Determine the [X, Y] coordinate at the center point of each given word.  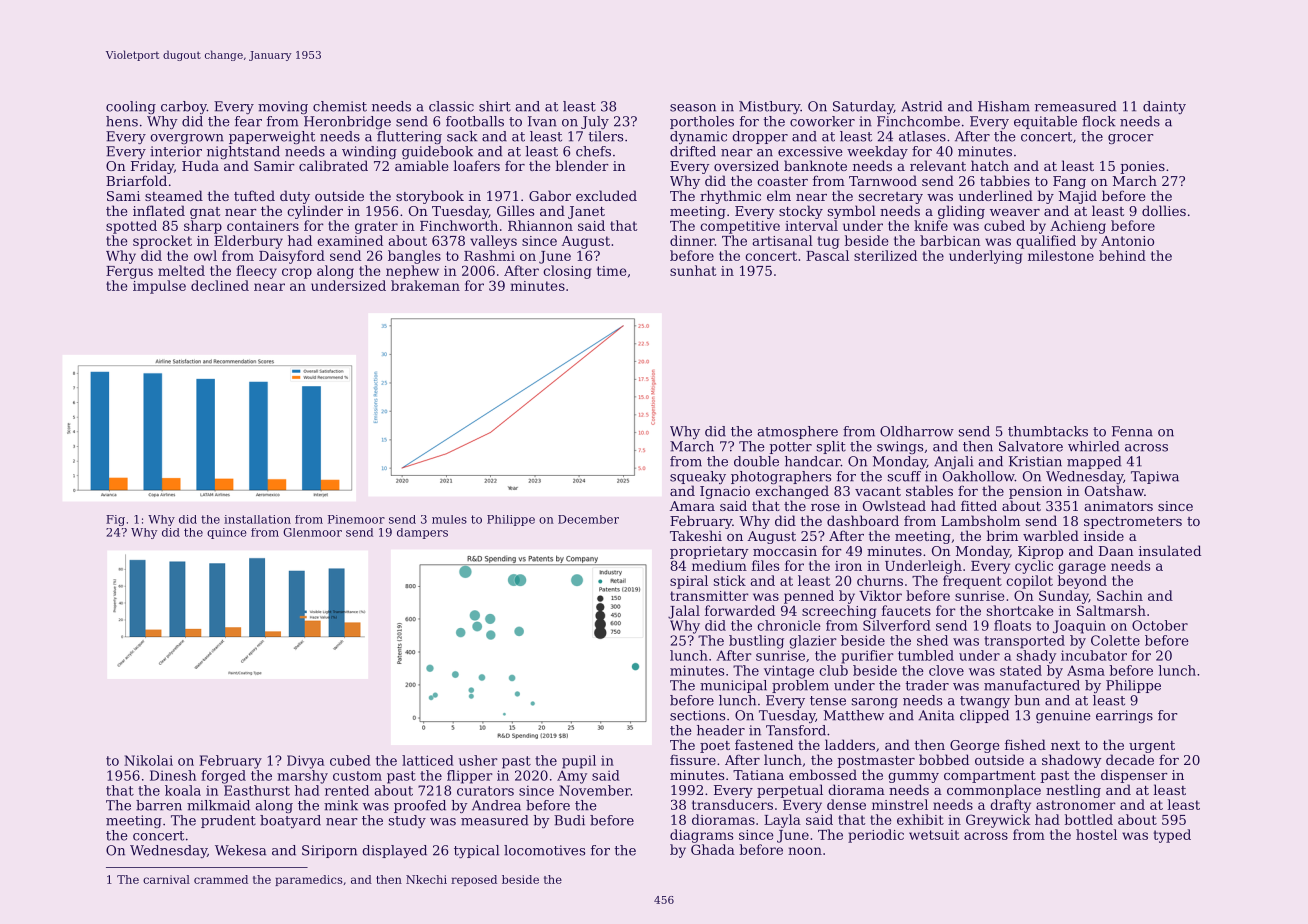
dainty [1164, 107]
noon [805, 851]
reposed [474, 880]
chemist [340, 106]
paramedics [308, 880]
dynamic [698, 137]
